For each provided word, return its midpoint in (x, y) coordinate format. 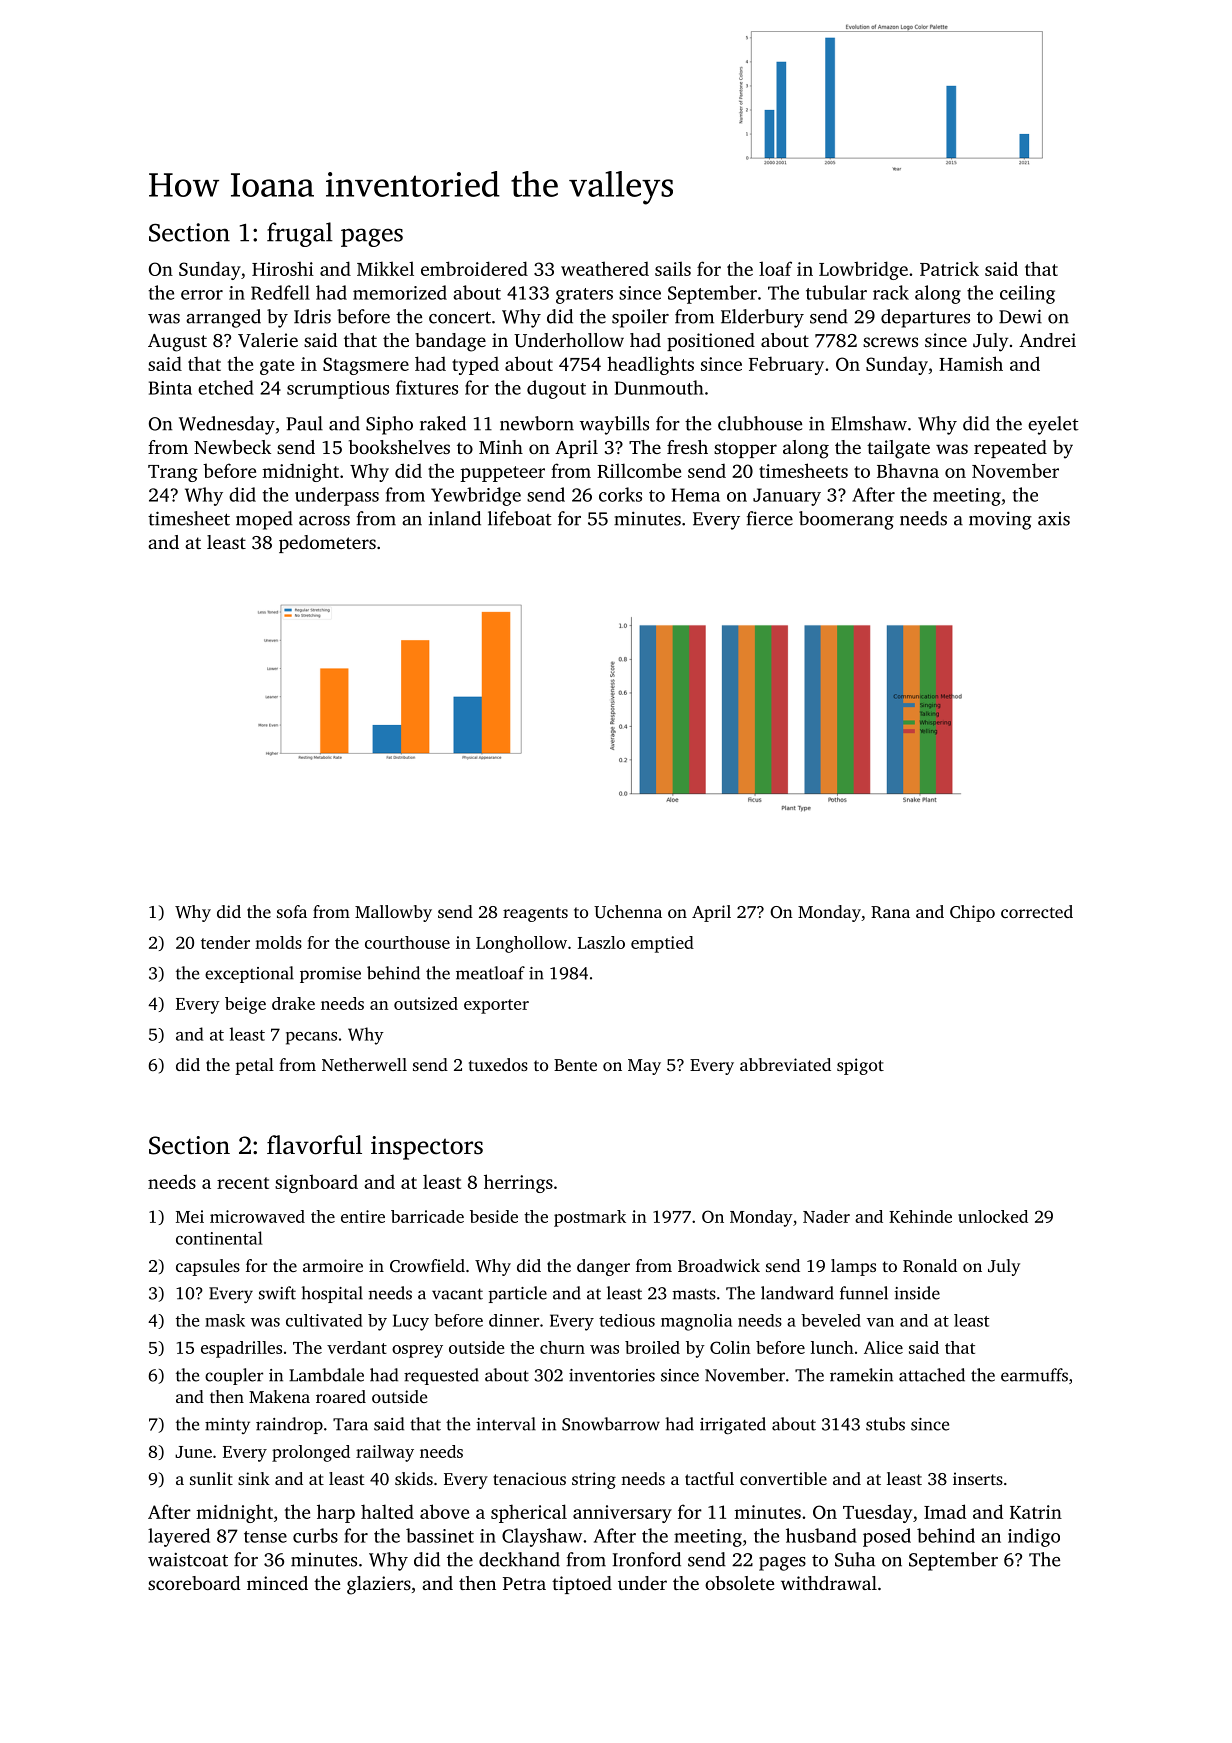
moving (1000, 521)
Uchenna (628, 912)
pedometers (327, 544)
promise (330, 975)
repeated (1010, 449)
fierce (770, 518)
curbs (315, 1535)
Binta (170, 388)
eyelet (1053, 425)
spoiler (640, 318)
